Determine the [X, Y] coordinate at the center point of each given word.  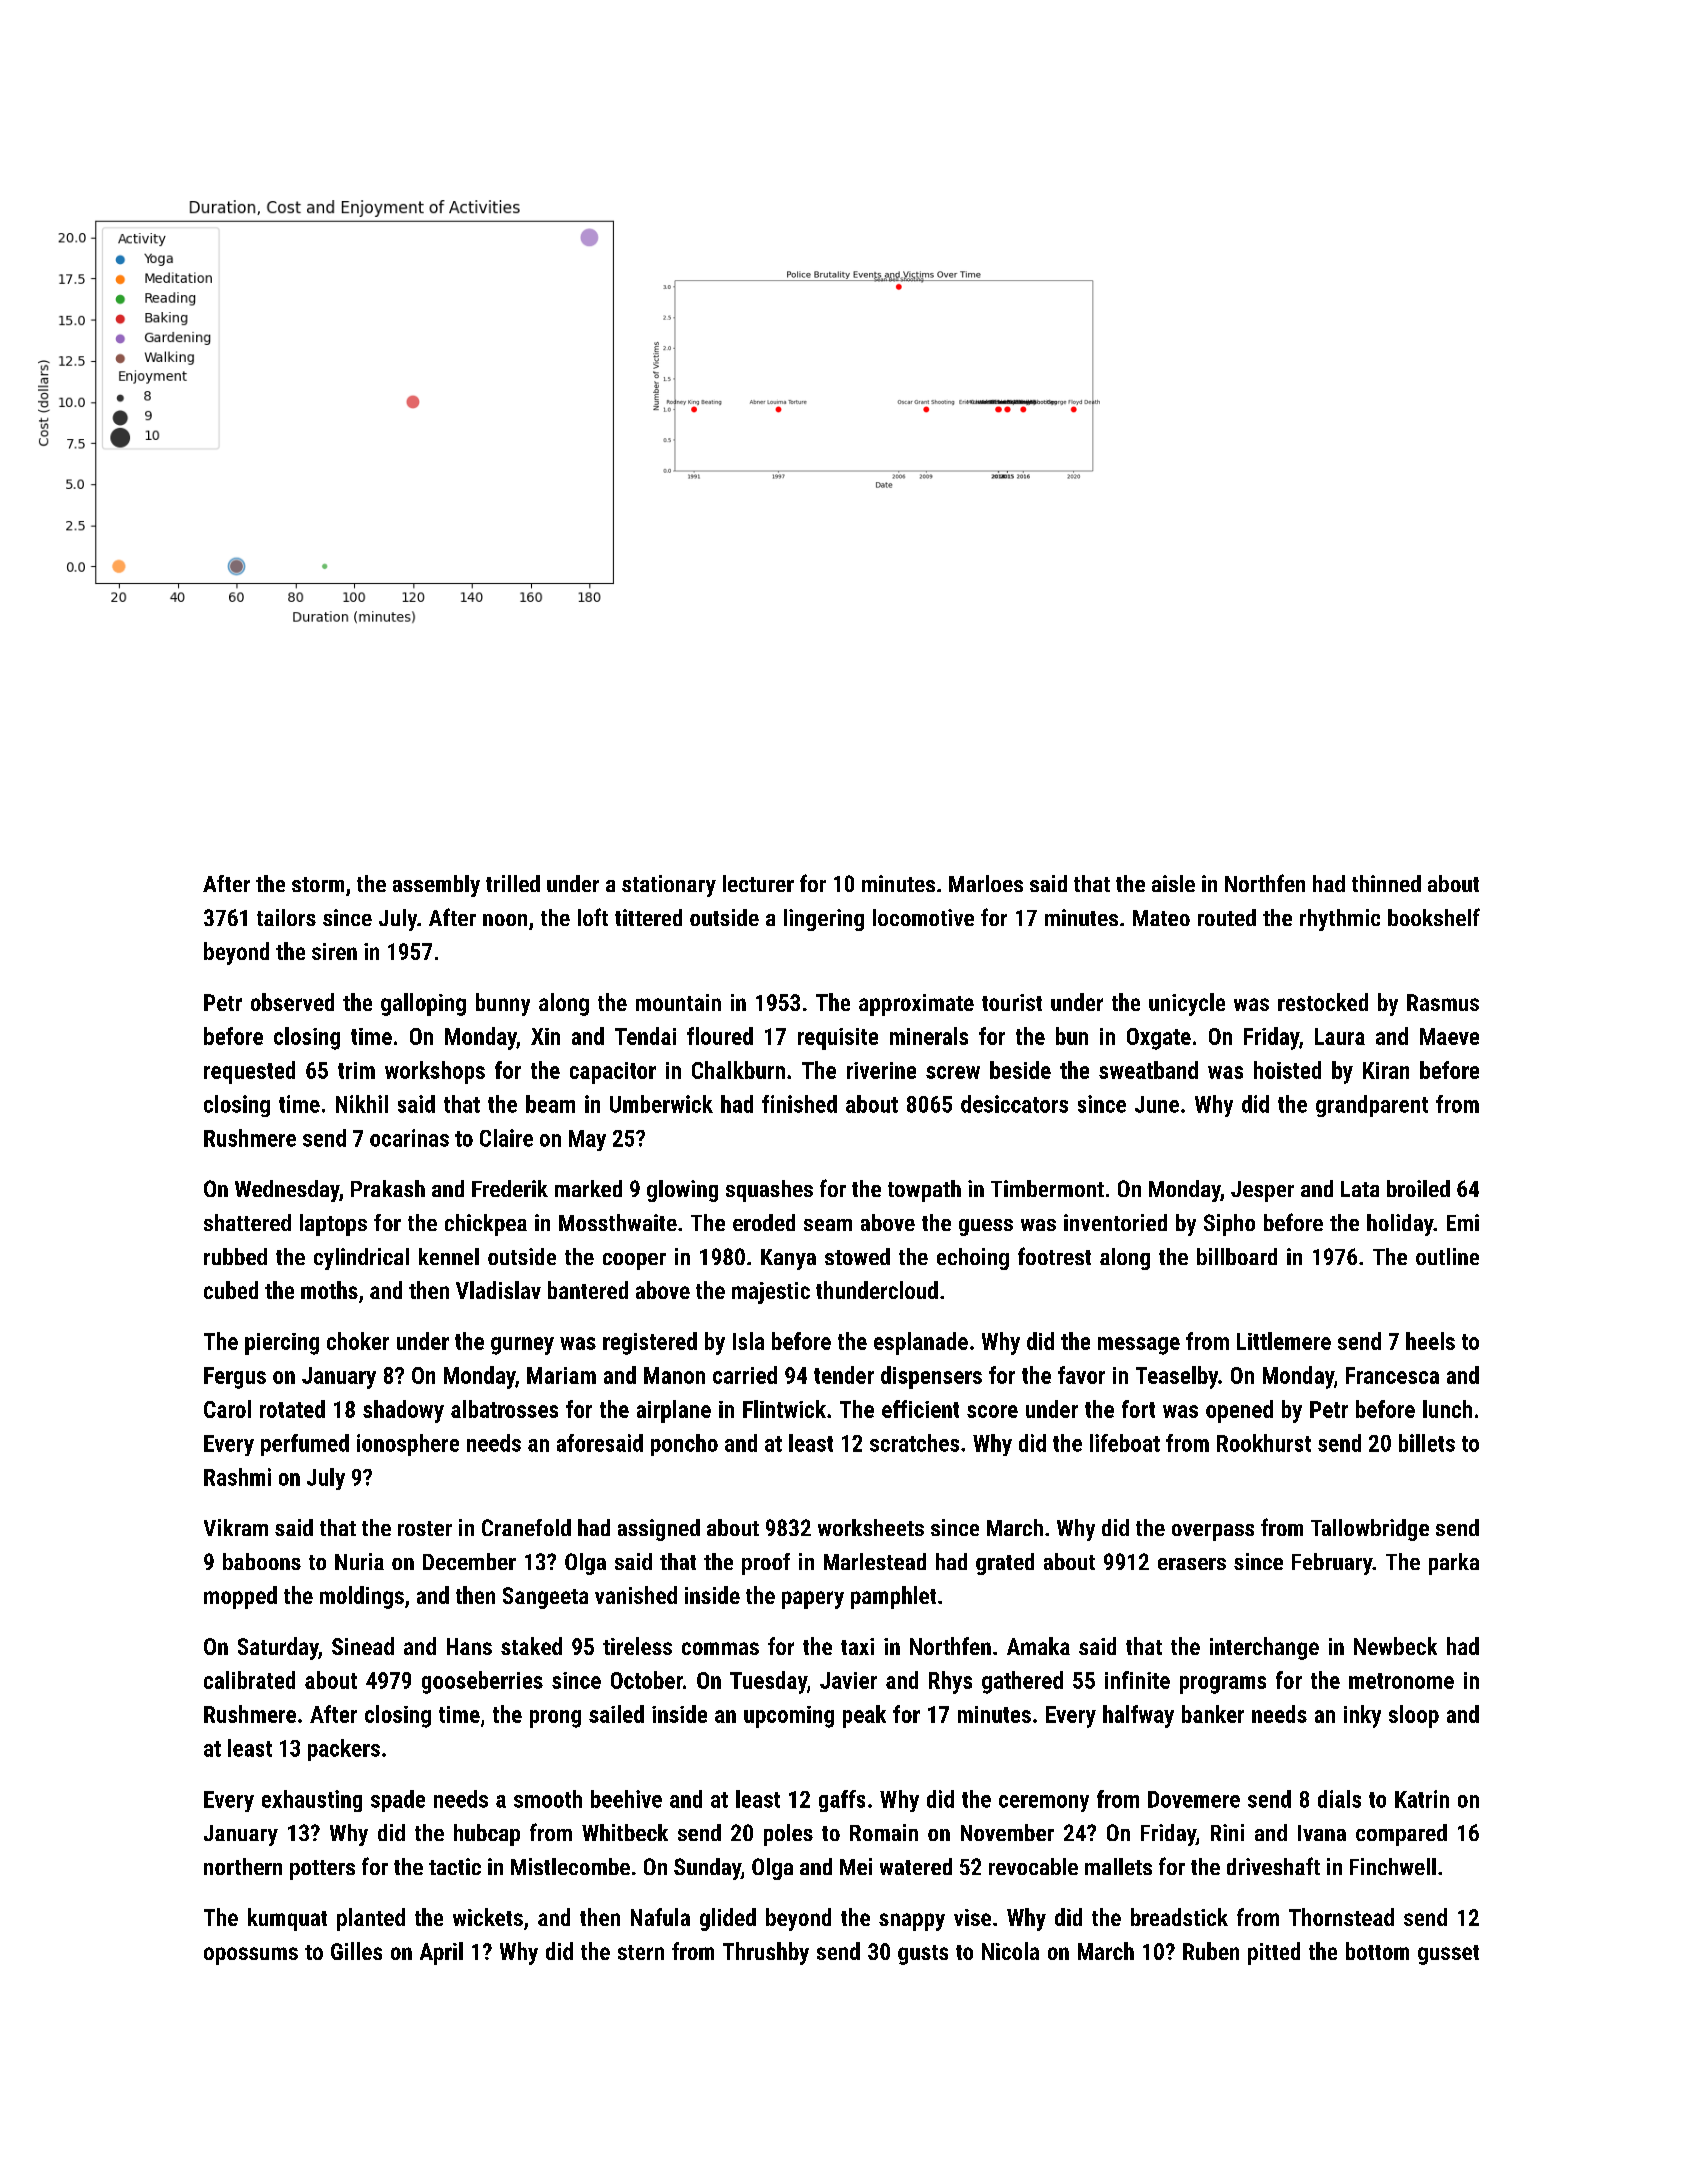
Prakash [388, 1188]
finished [799, 1104]
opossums [251, 1956]
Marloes [986, 883]
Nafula [660, 1917]
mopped [240, 1597]
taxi [857, 1646]
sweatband [1148, 1070]
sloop [1414, 1716]
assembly [436, 886]
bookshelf [1434, 917]
